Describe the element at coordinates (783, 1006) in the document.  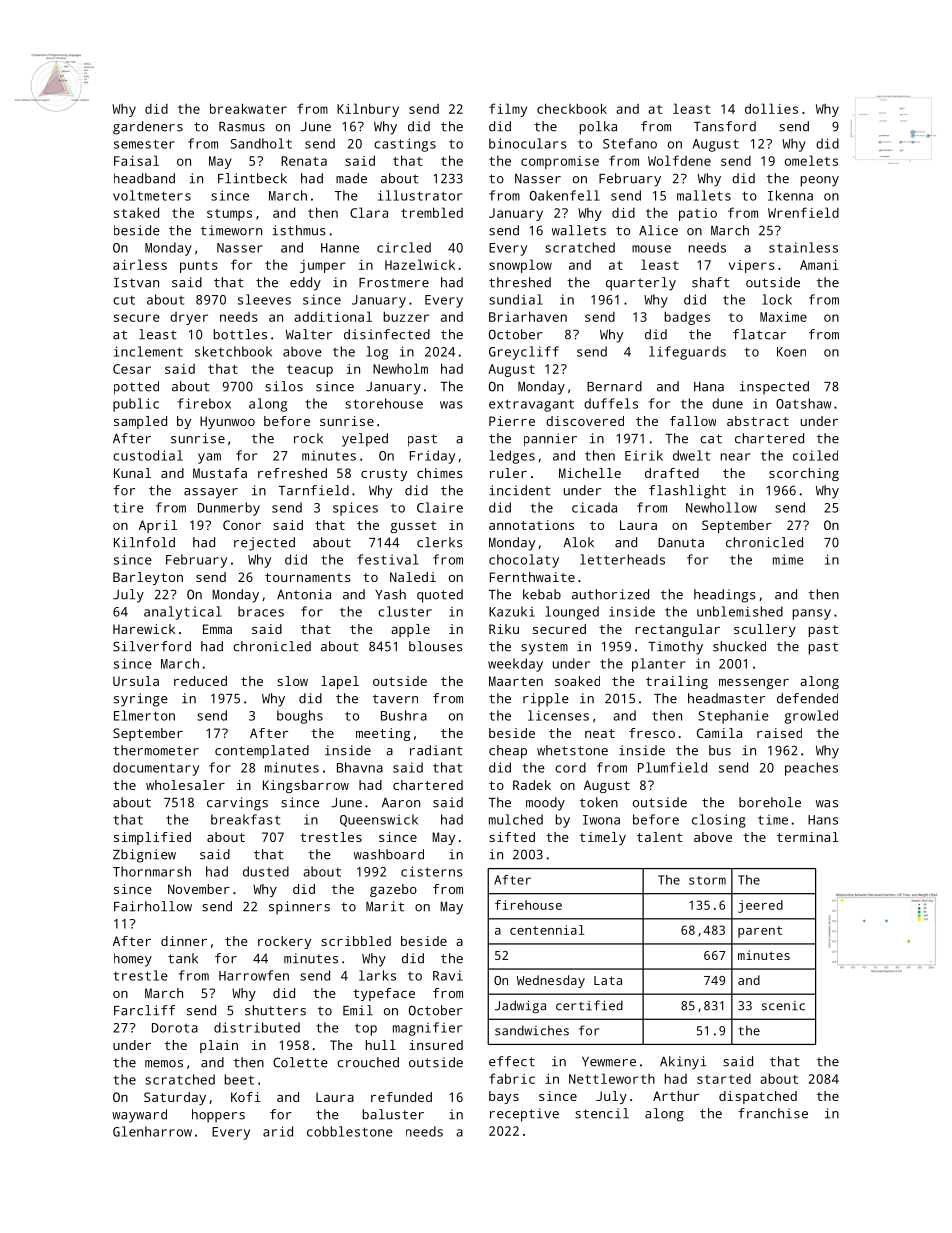
I see `scenic` at that location.
